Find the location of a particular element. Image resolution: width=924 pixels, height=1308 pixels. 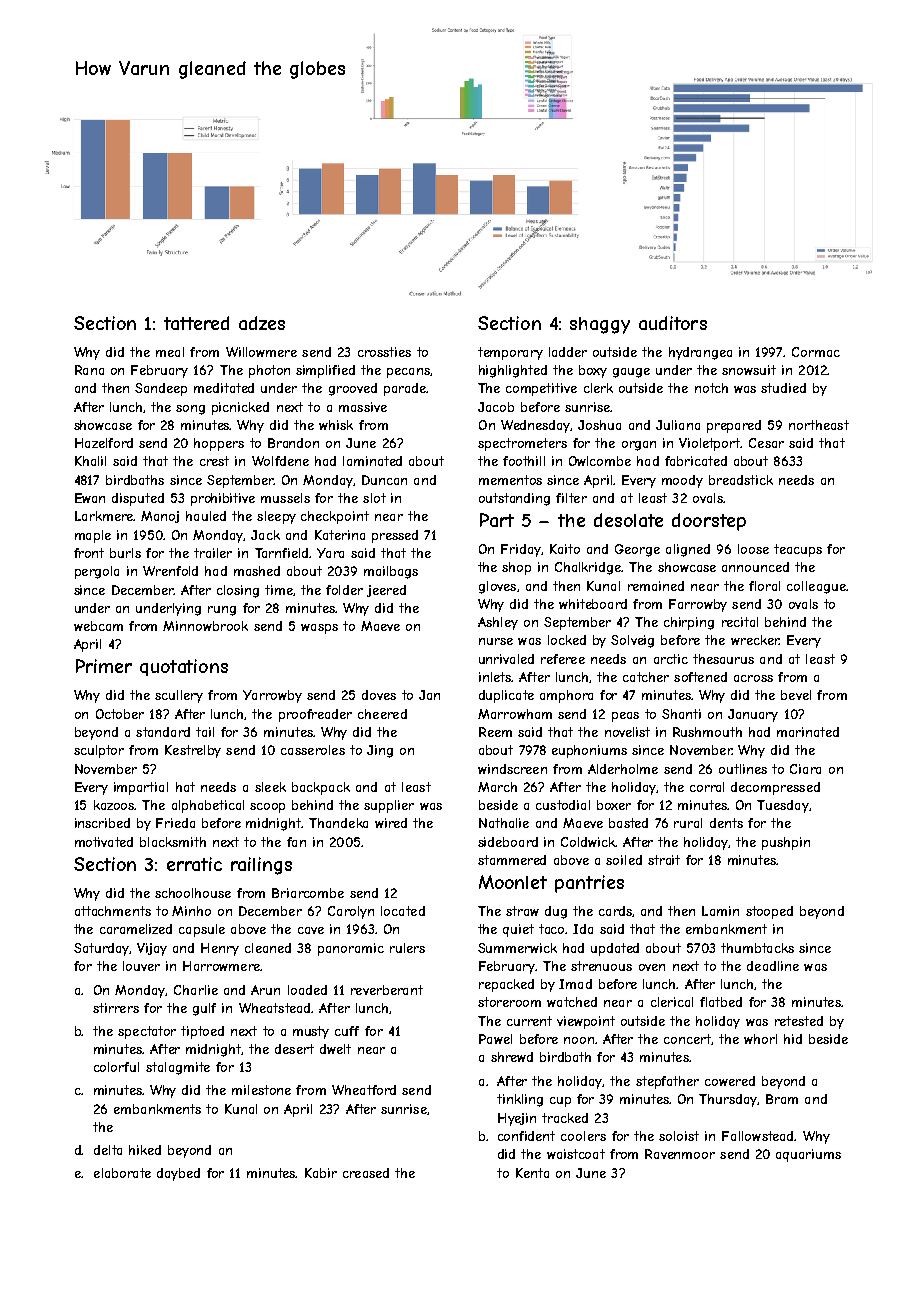

Jing is located at coordinates (380, 751).
